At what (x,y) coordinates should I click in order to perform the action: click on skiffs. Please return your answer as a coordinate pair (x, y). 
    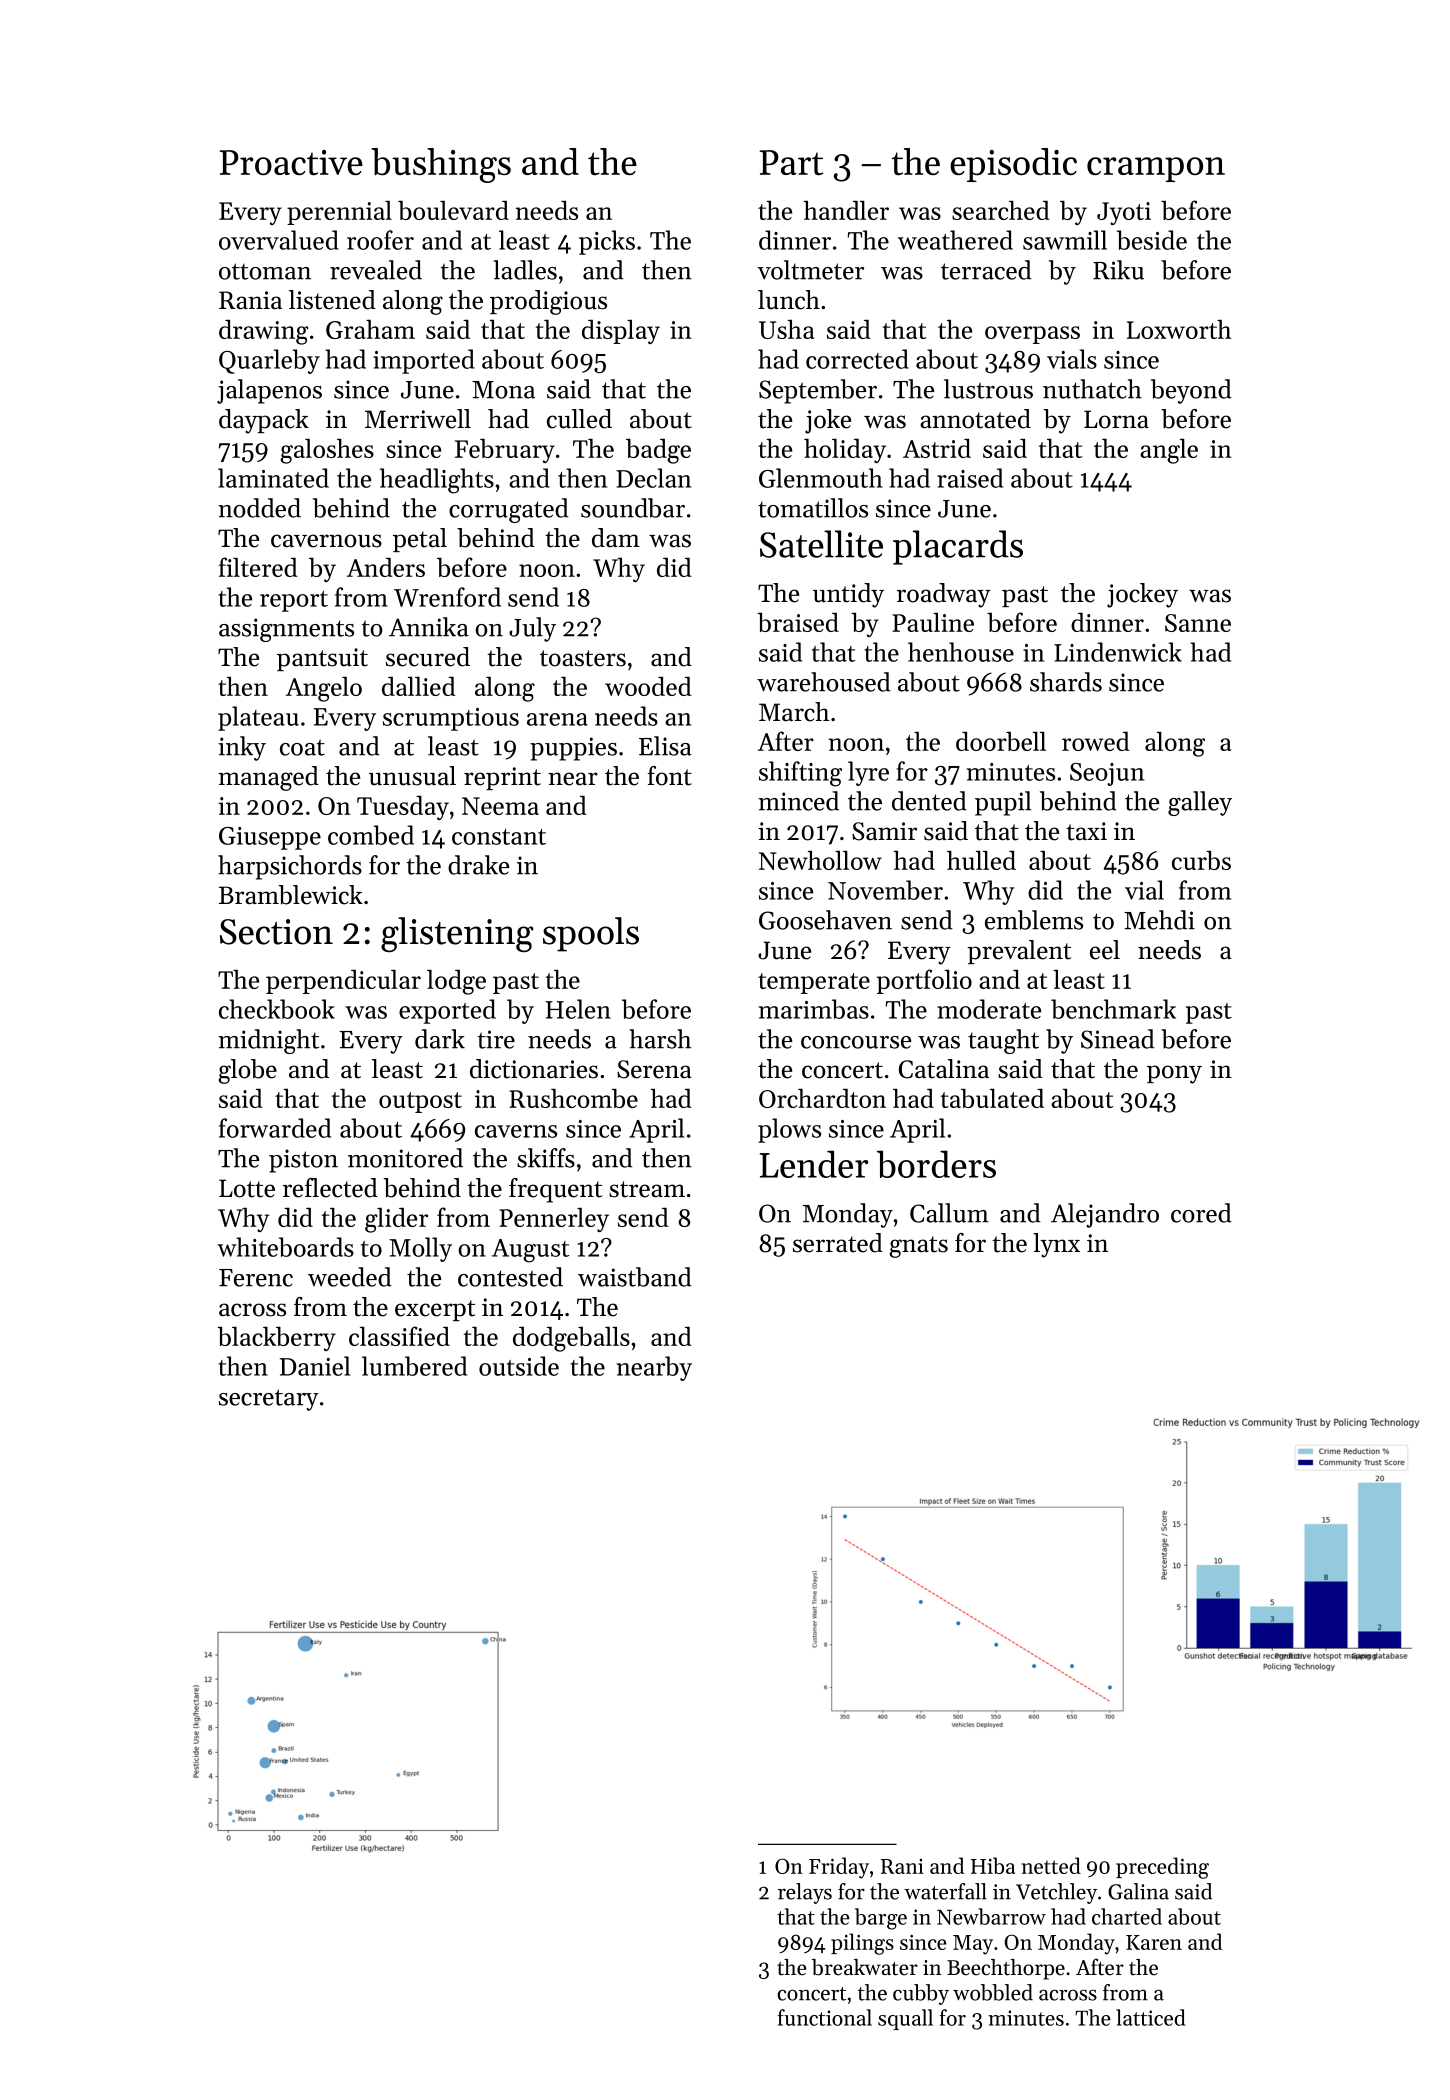
    Looking at the image, I should click on (546, 1158).
